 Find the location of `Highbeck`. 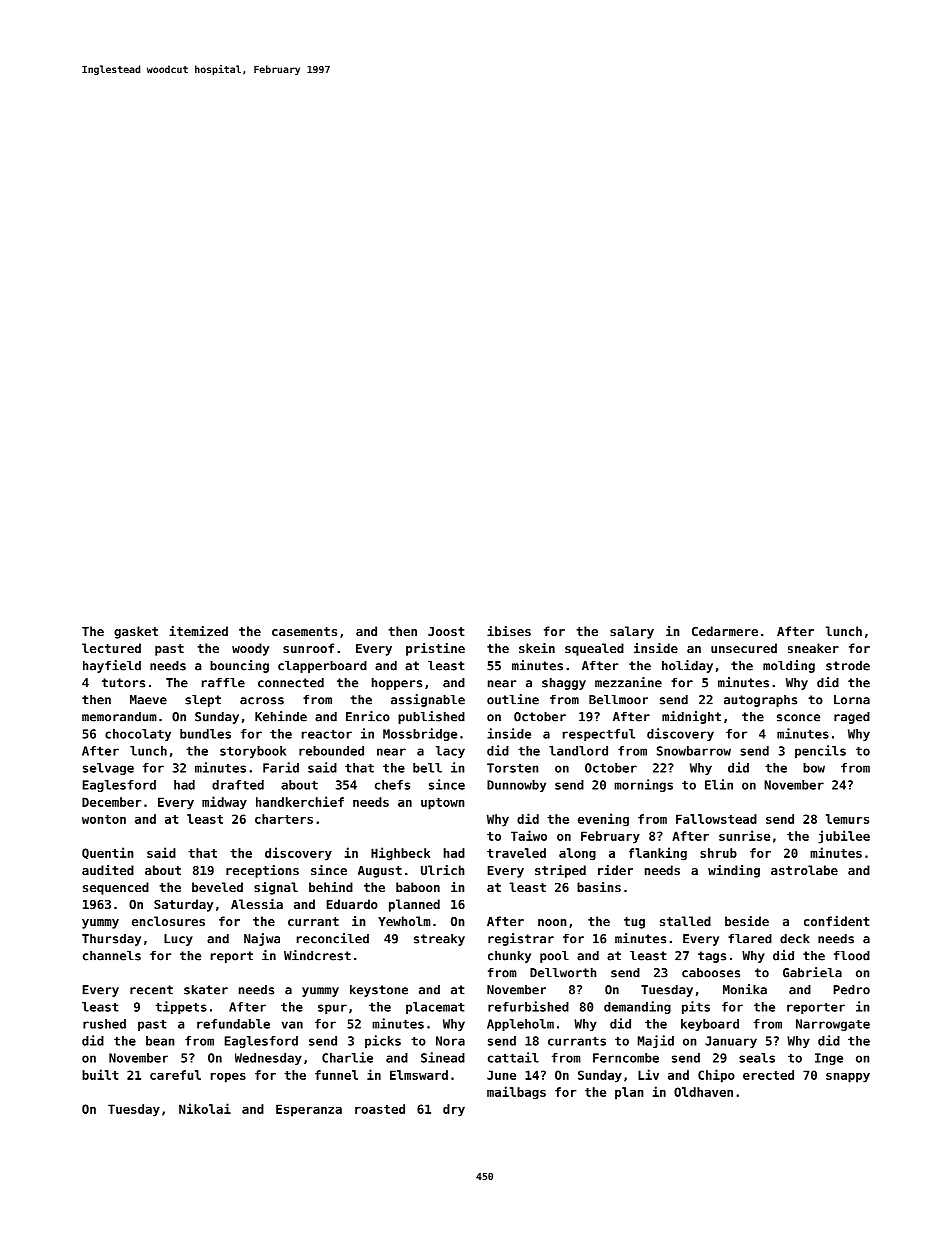

Highbeck is located at coordinates (400, 854).
